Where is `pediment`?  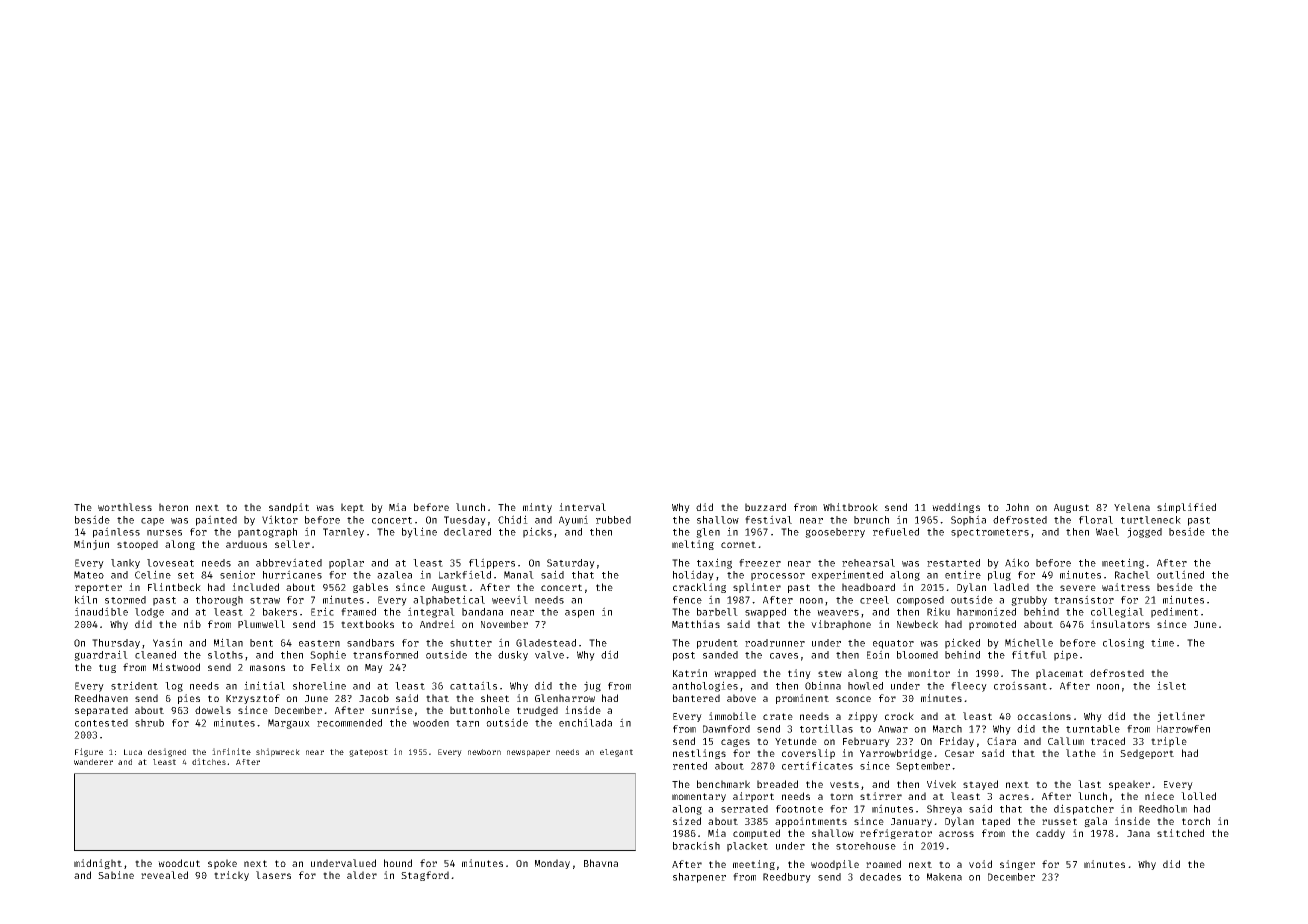
pediment is located at coordinates (1174, 612).
